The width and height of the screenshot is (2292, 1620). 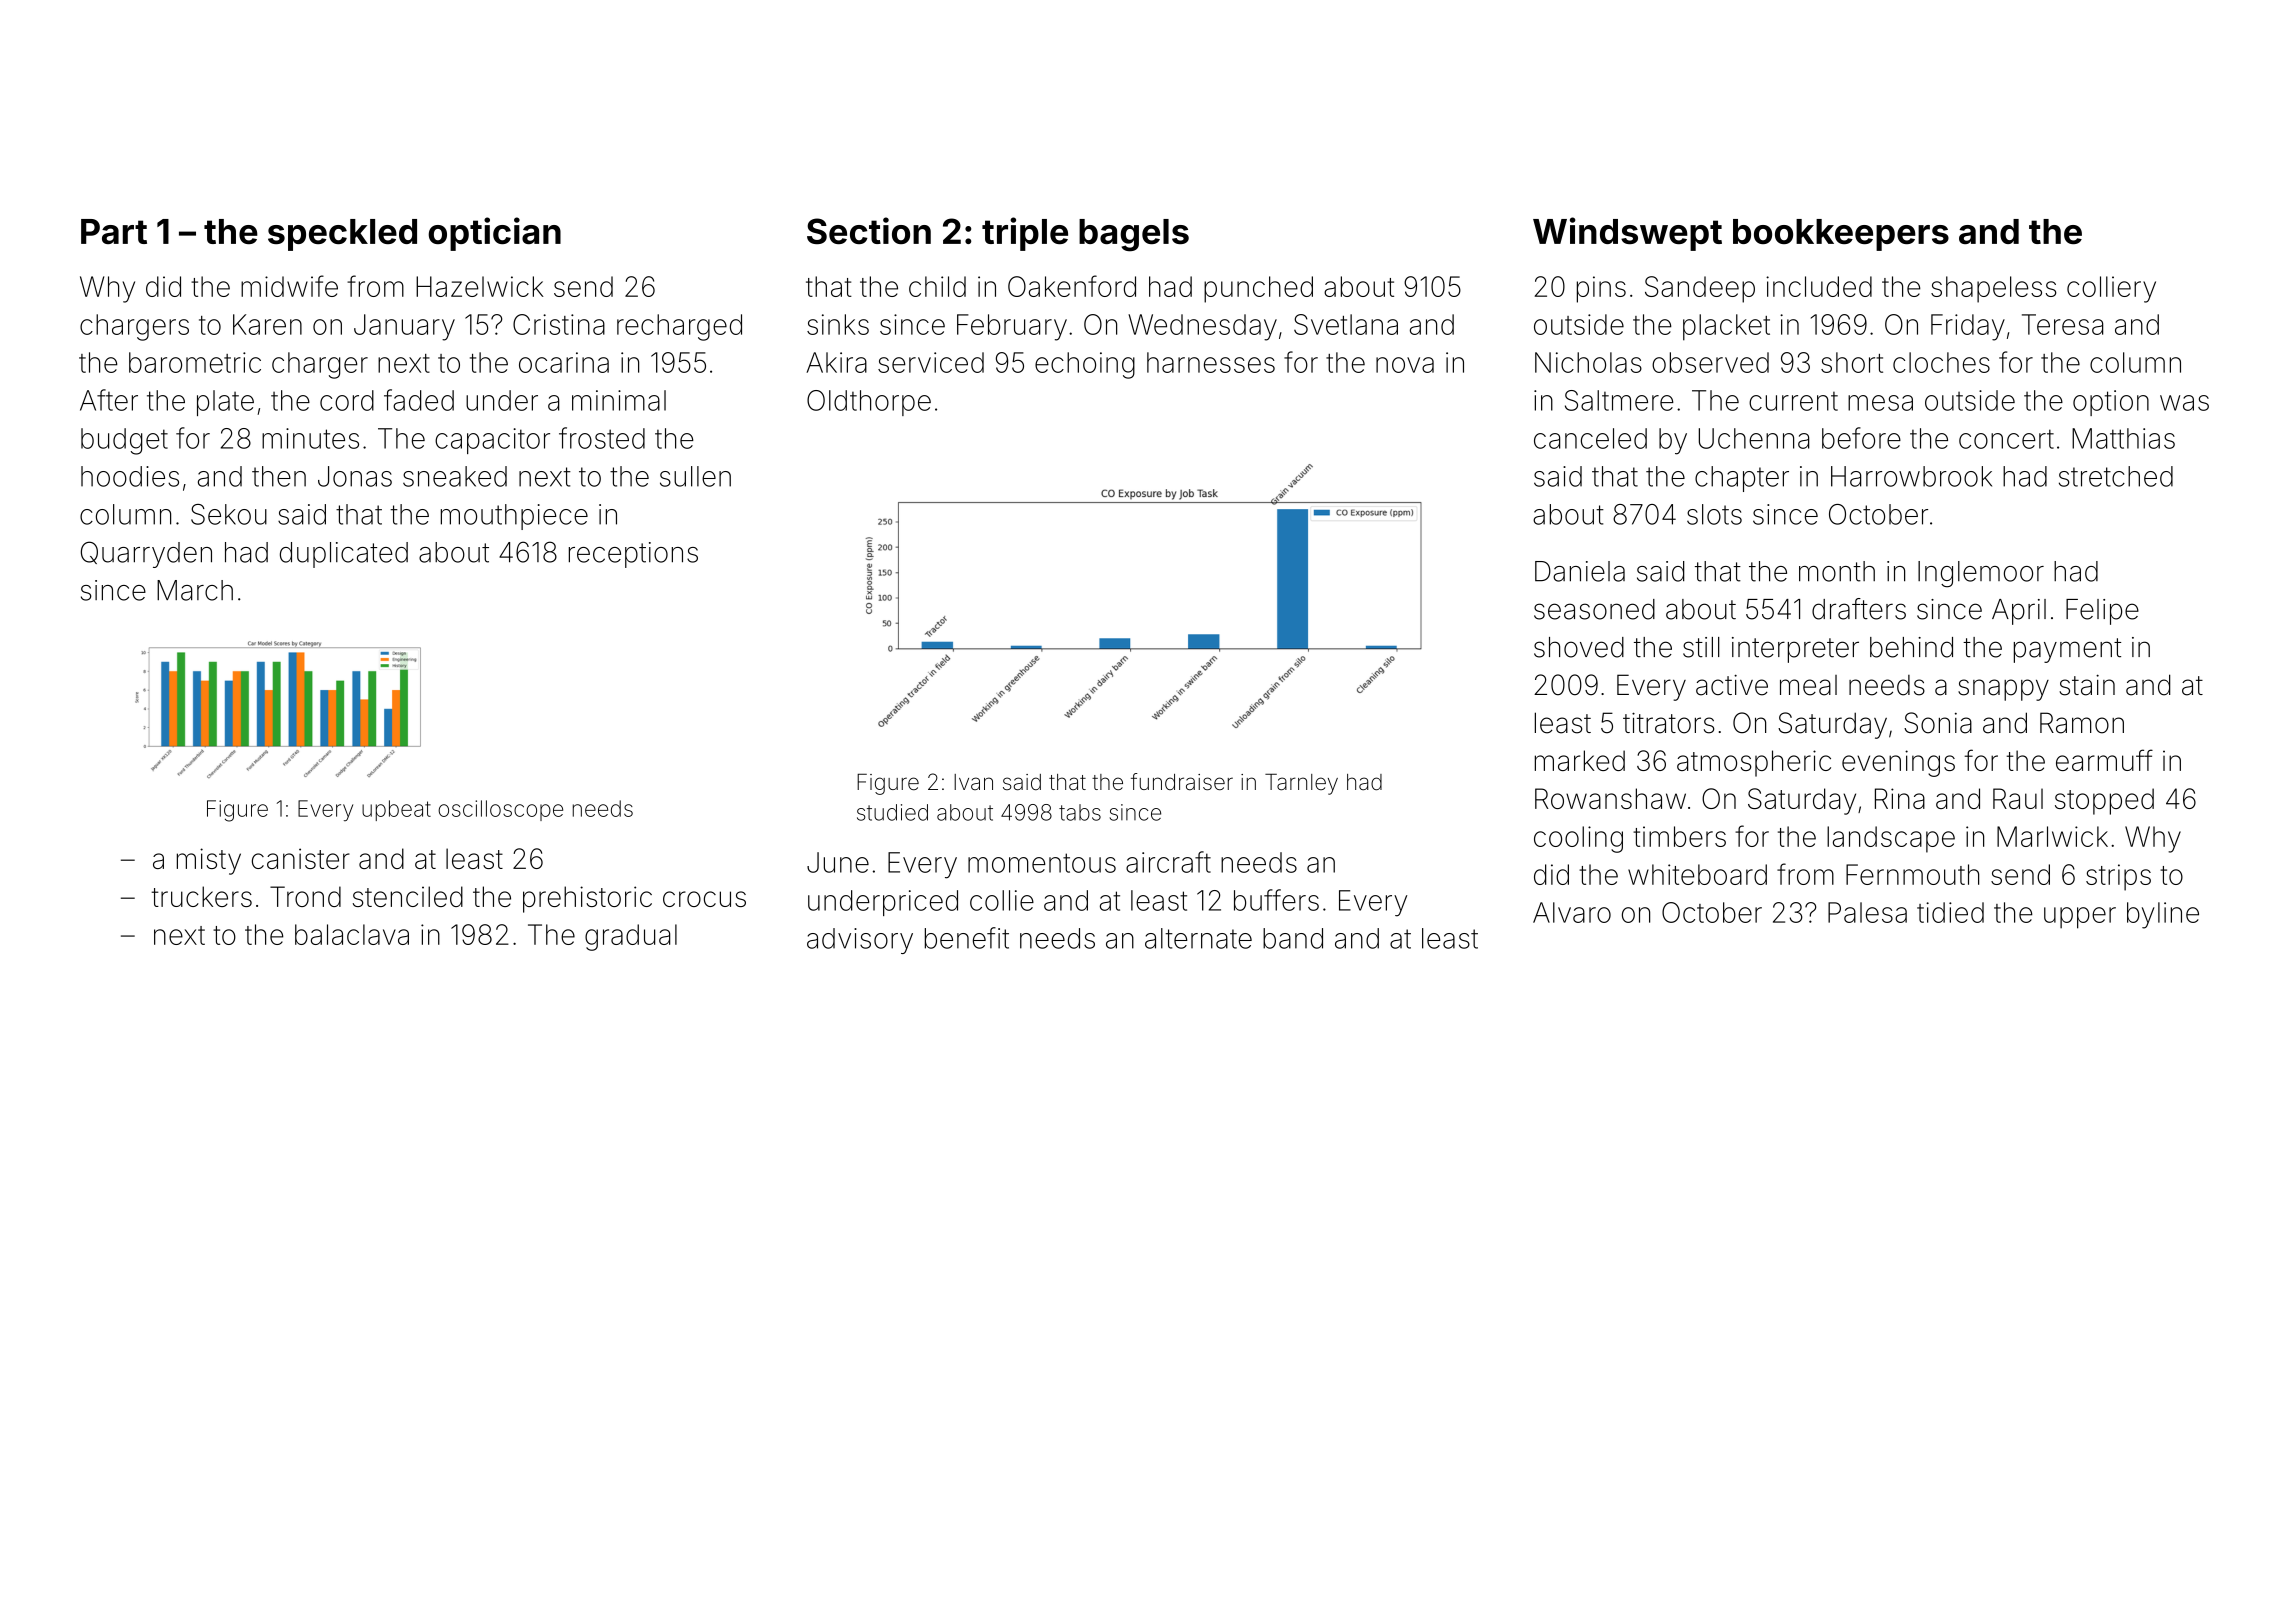 I want to click on tidied, so click(x=1950, y=912).
